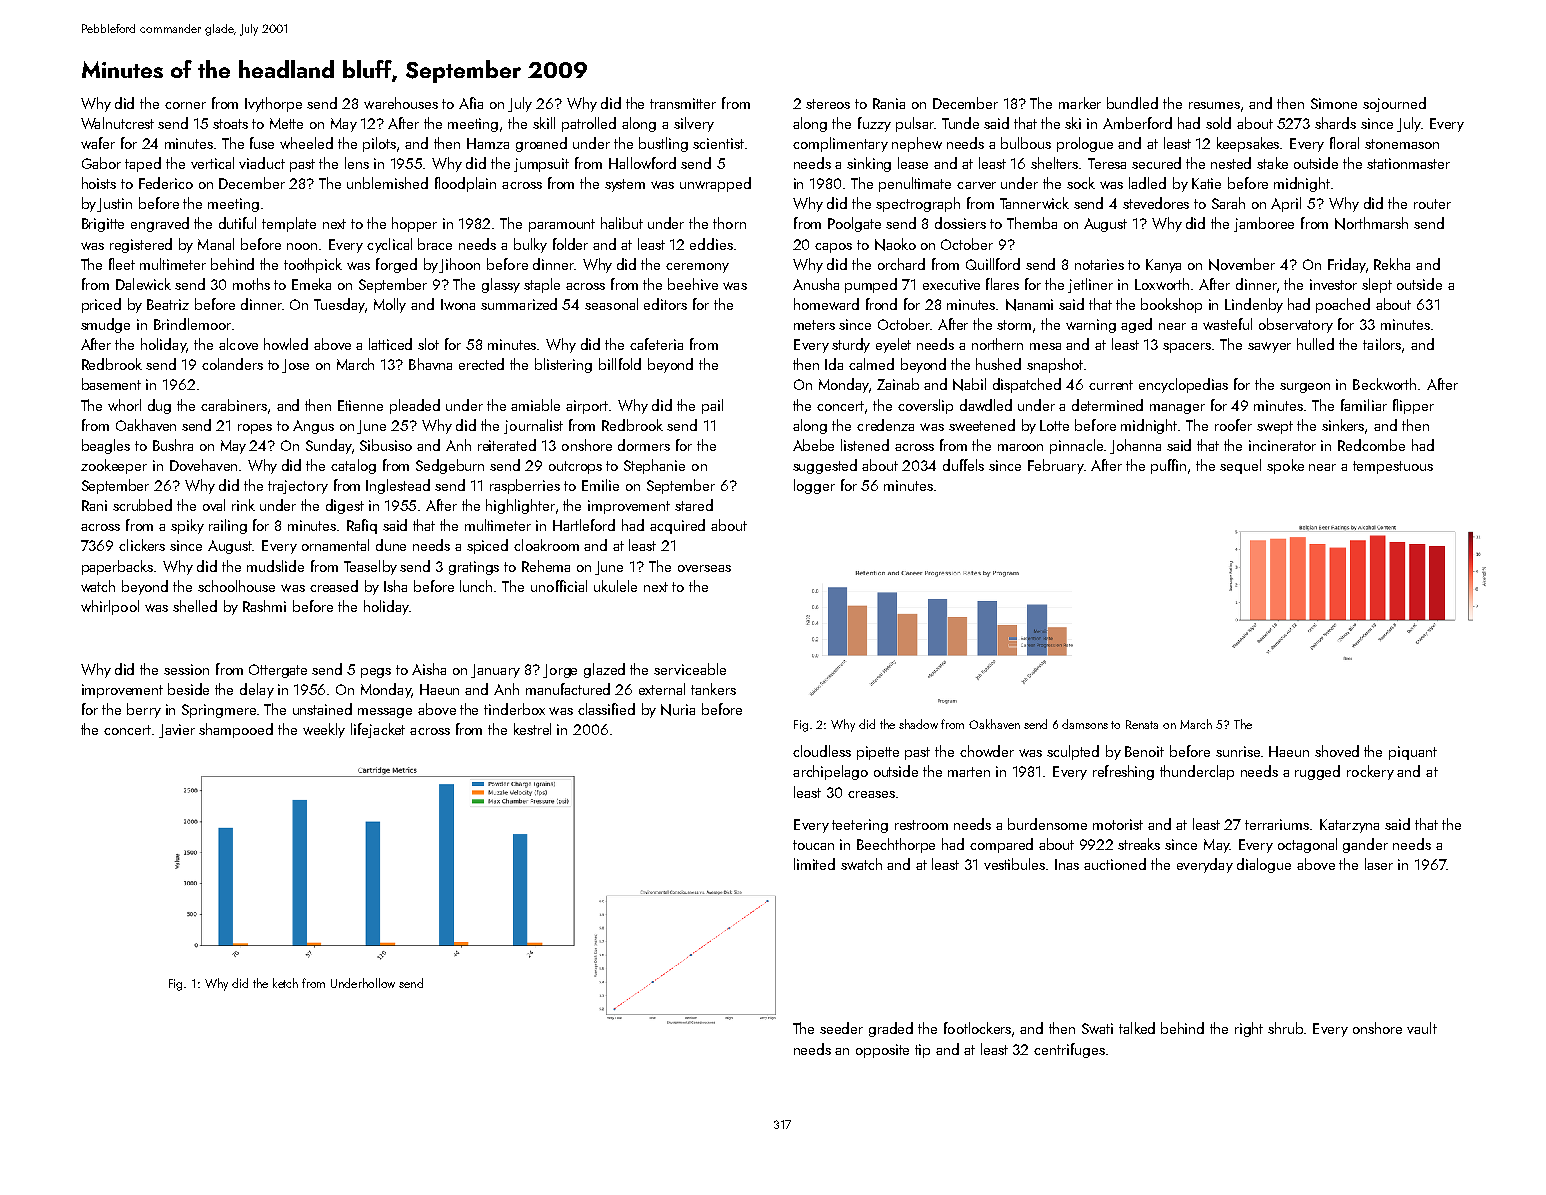  What do you see at coordinates (401, 103) in the screenshot?
I see `warehouses` at bounding box center [401, 103].
